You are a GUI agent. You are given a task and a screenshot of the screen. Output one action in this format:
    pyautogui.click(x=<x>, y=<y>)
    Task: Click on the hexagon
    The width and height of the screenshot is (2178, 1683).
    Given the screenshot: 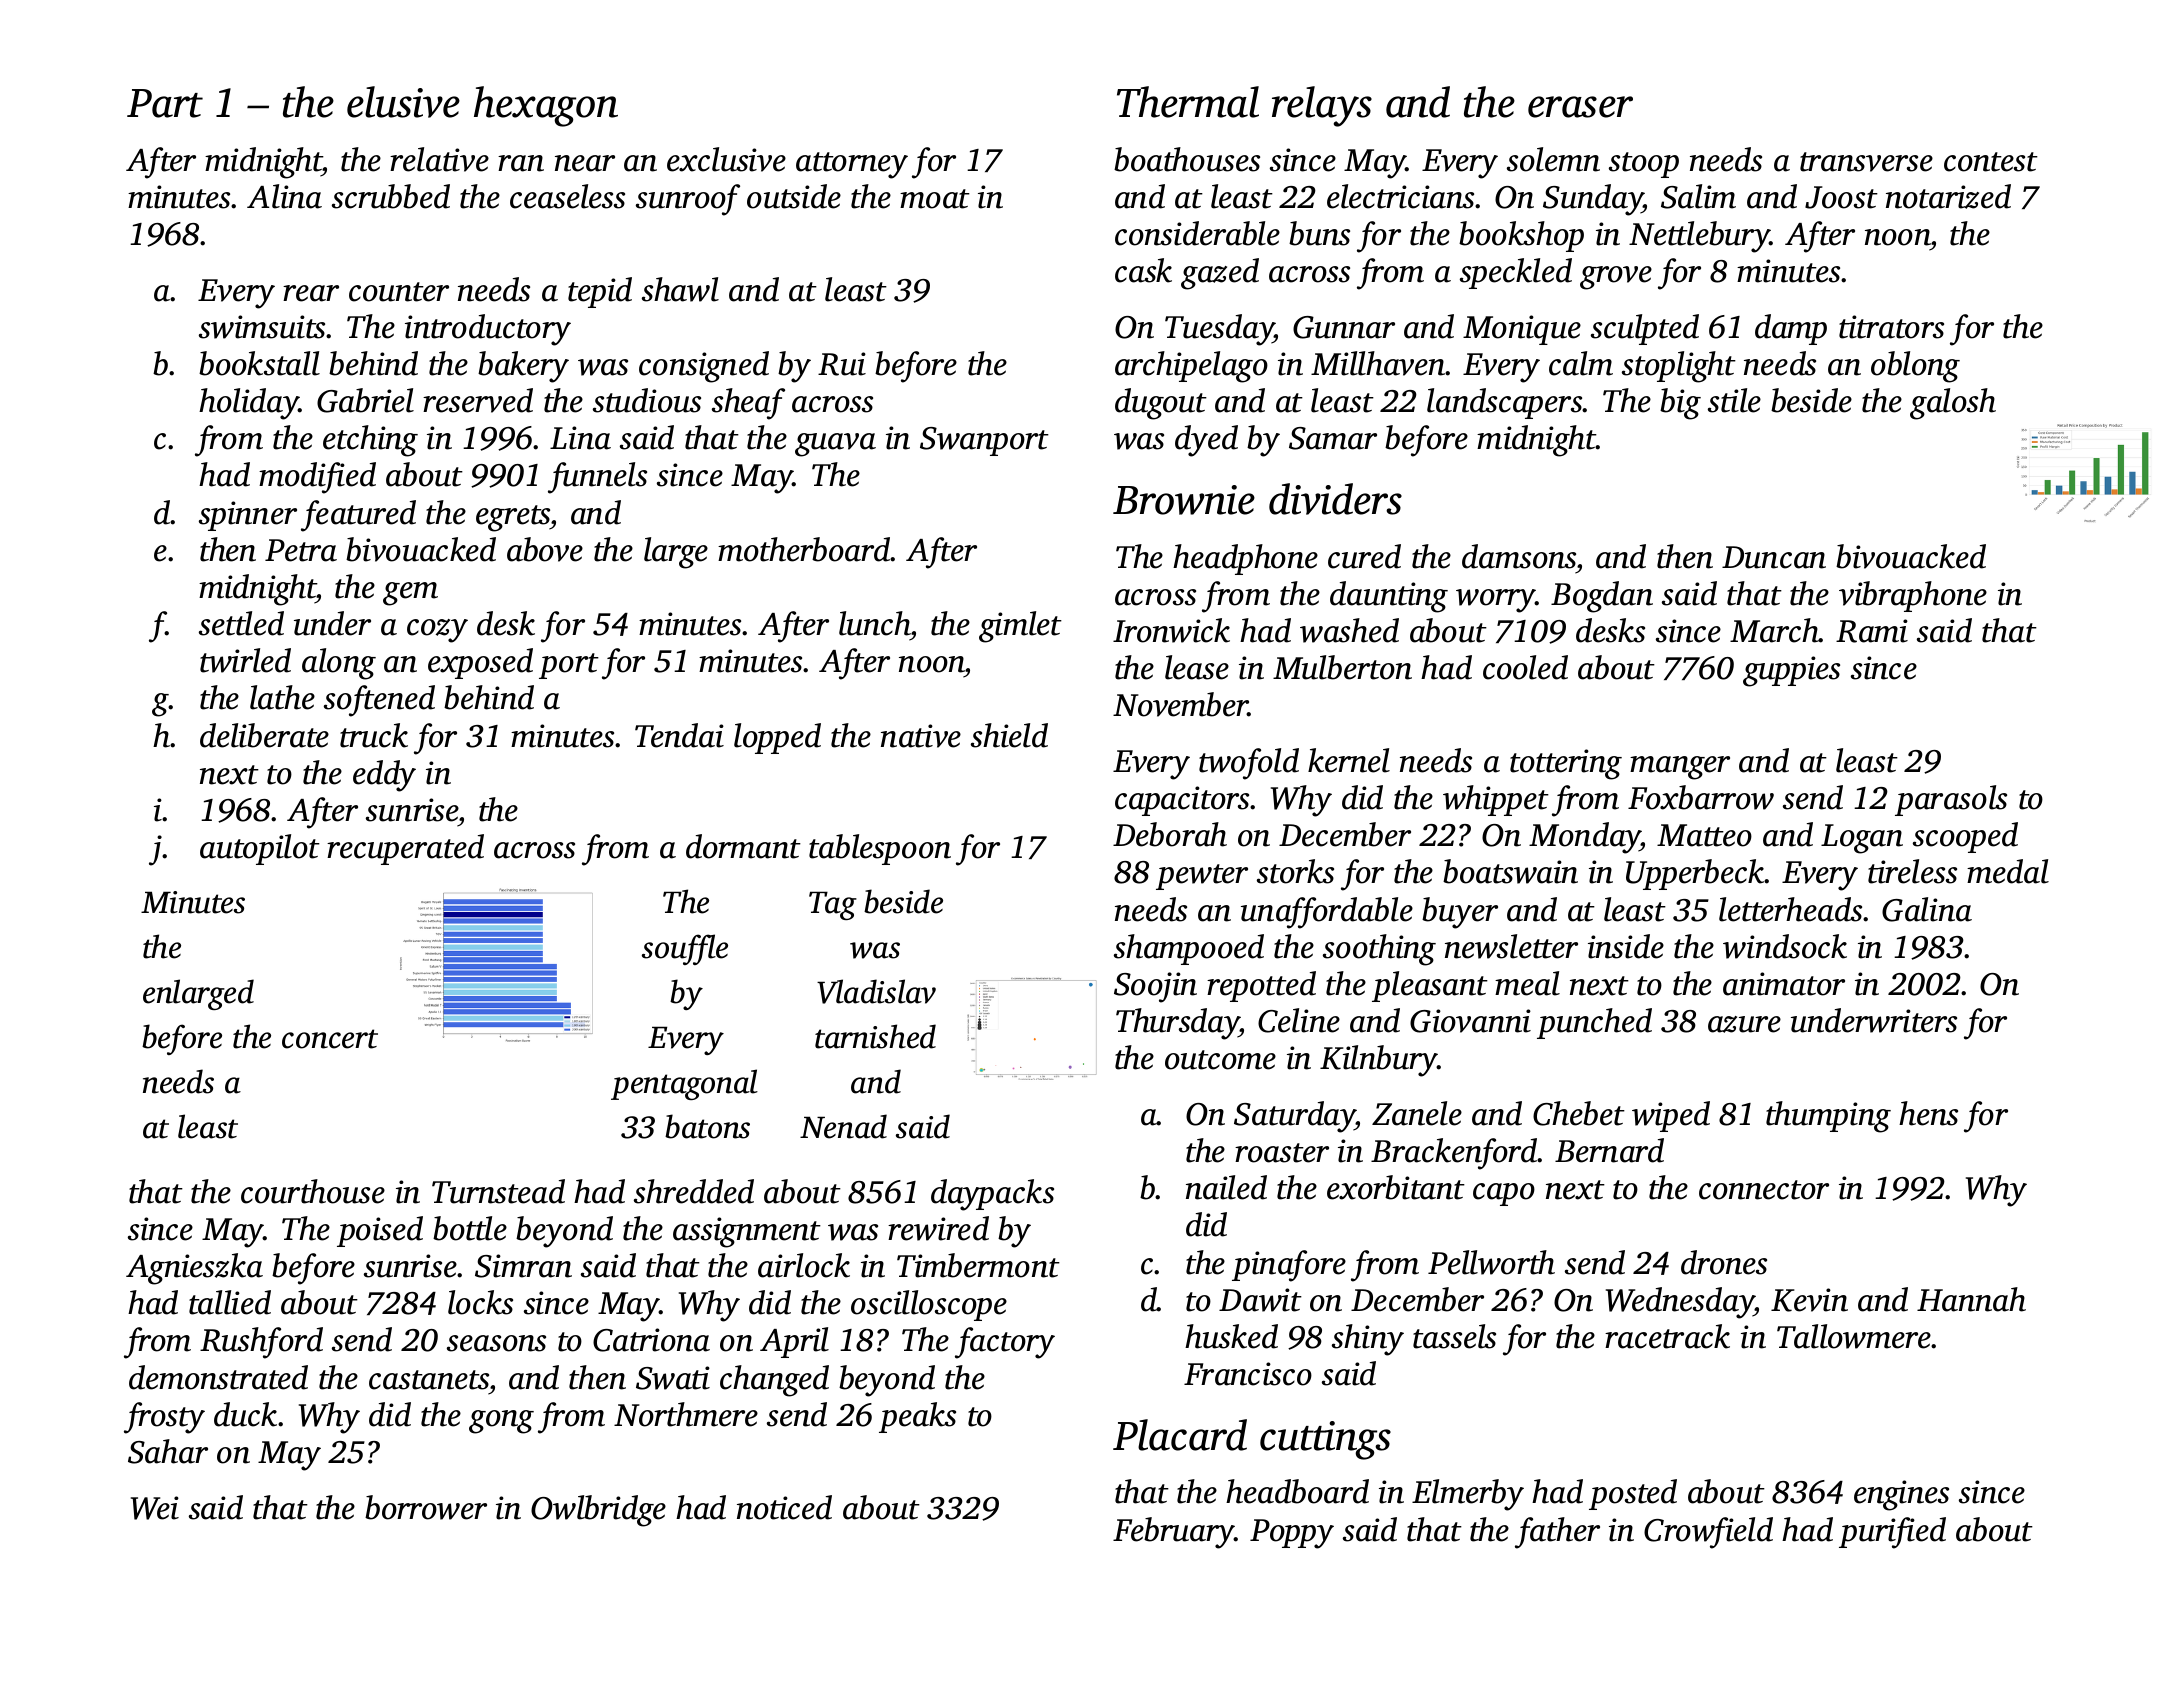 What is the action you would take?
    pyautogui.click(x=546, y=106)
